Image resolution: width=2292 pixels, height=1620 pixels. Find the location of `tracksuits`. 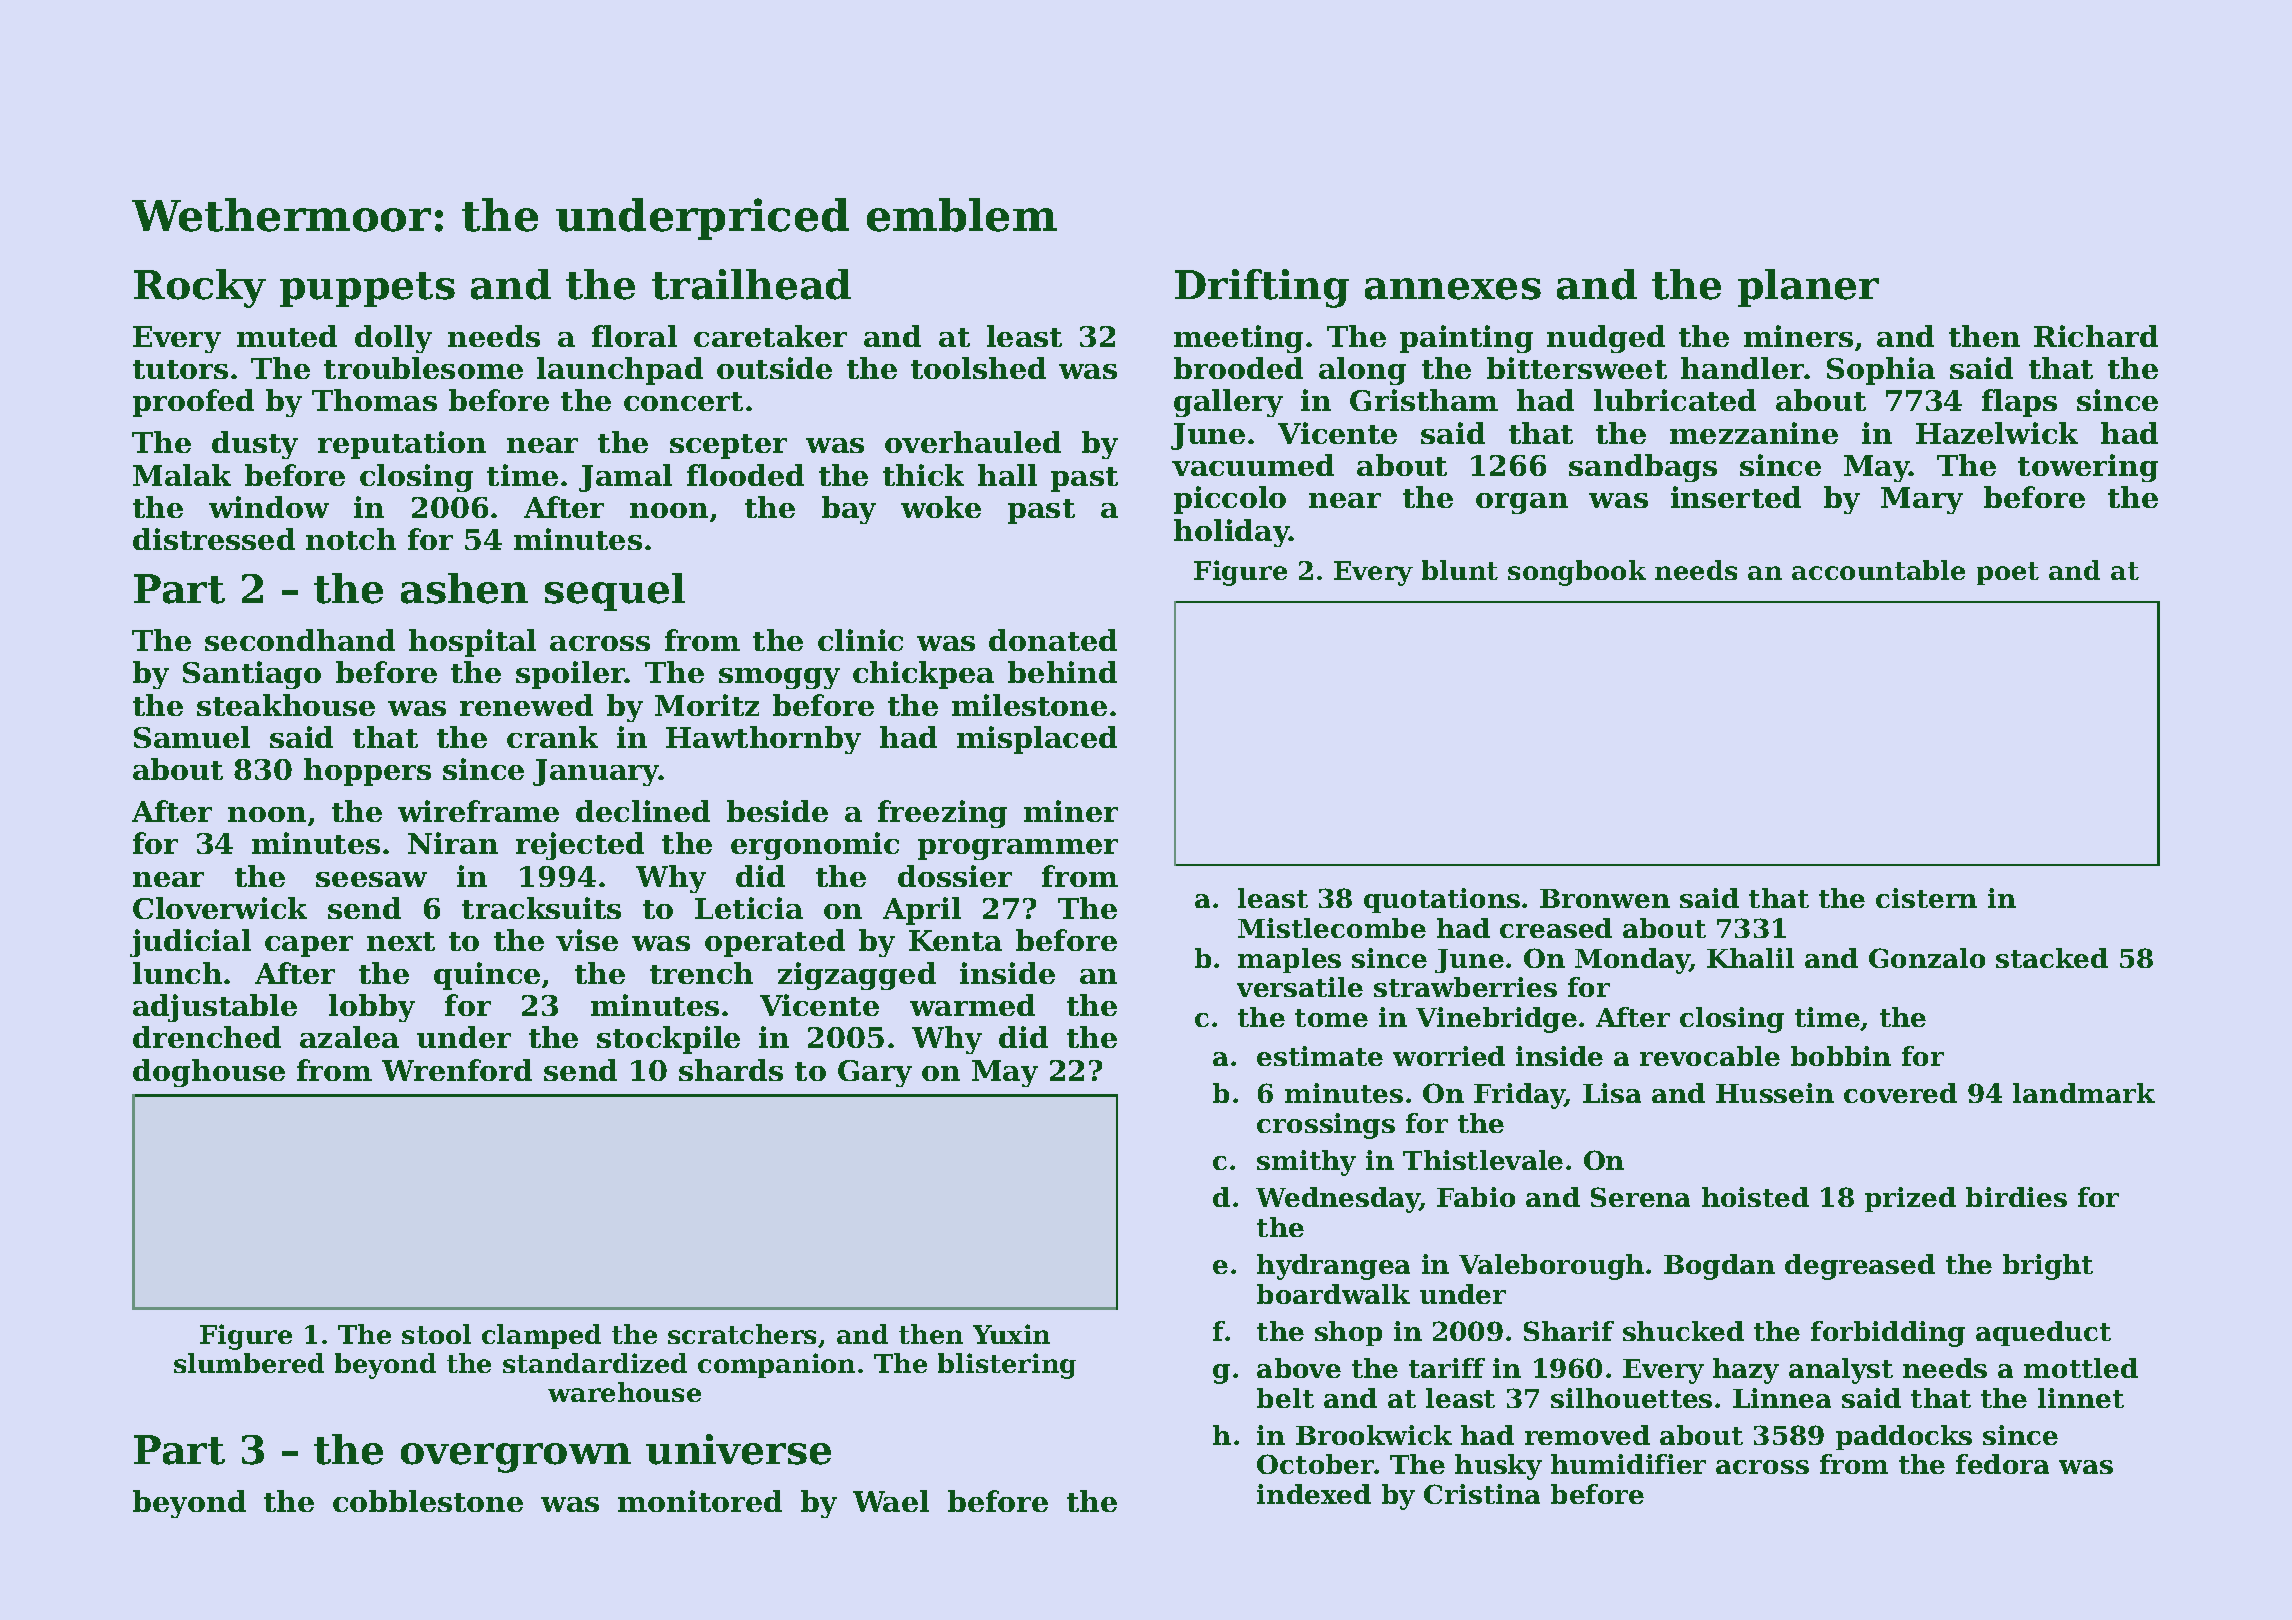

tracksuits is located at coordinates (541, 908).
